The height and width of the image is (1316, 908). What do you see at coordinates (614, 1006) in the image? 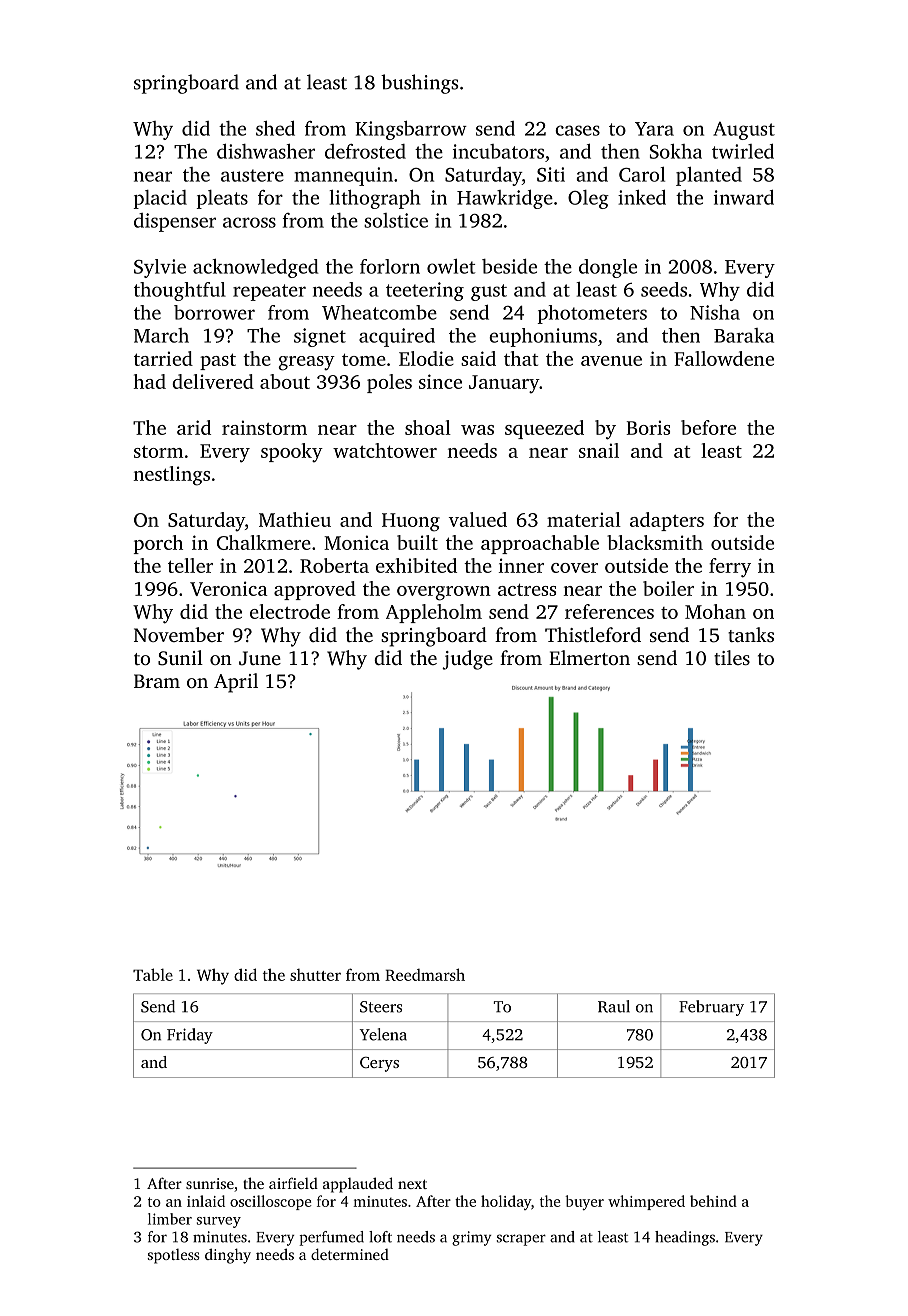
I see `Raul` at bounding box center [614, 1006].
